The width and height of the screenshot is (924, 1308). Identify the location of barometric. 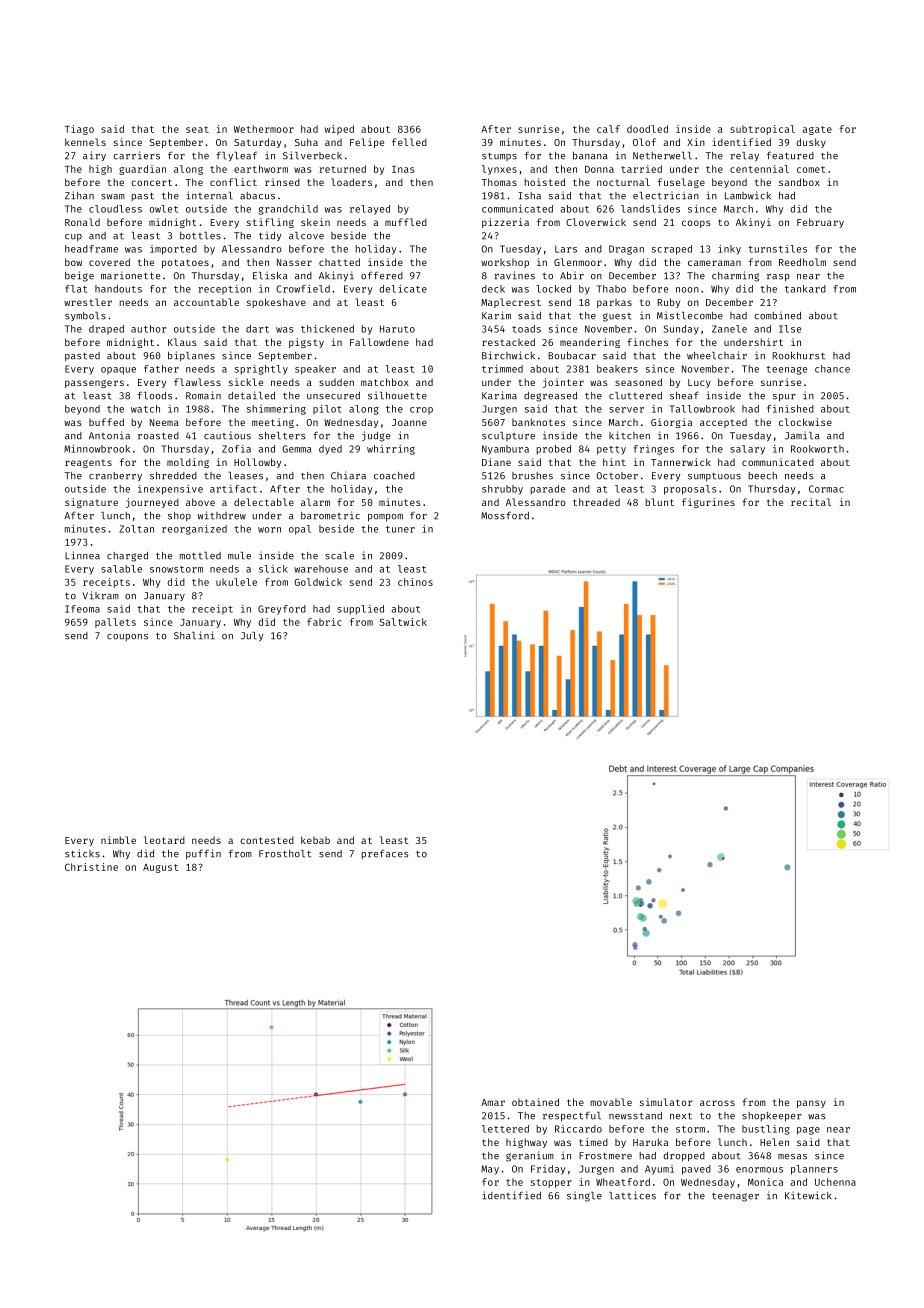
(330, 515).
